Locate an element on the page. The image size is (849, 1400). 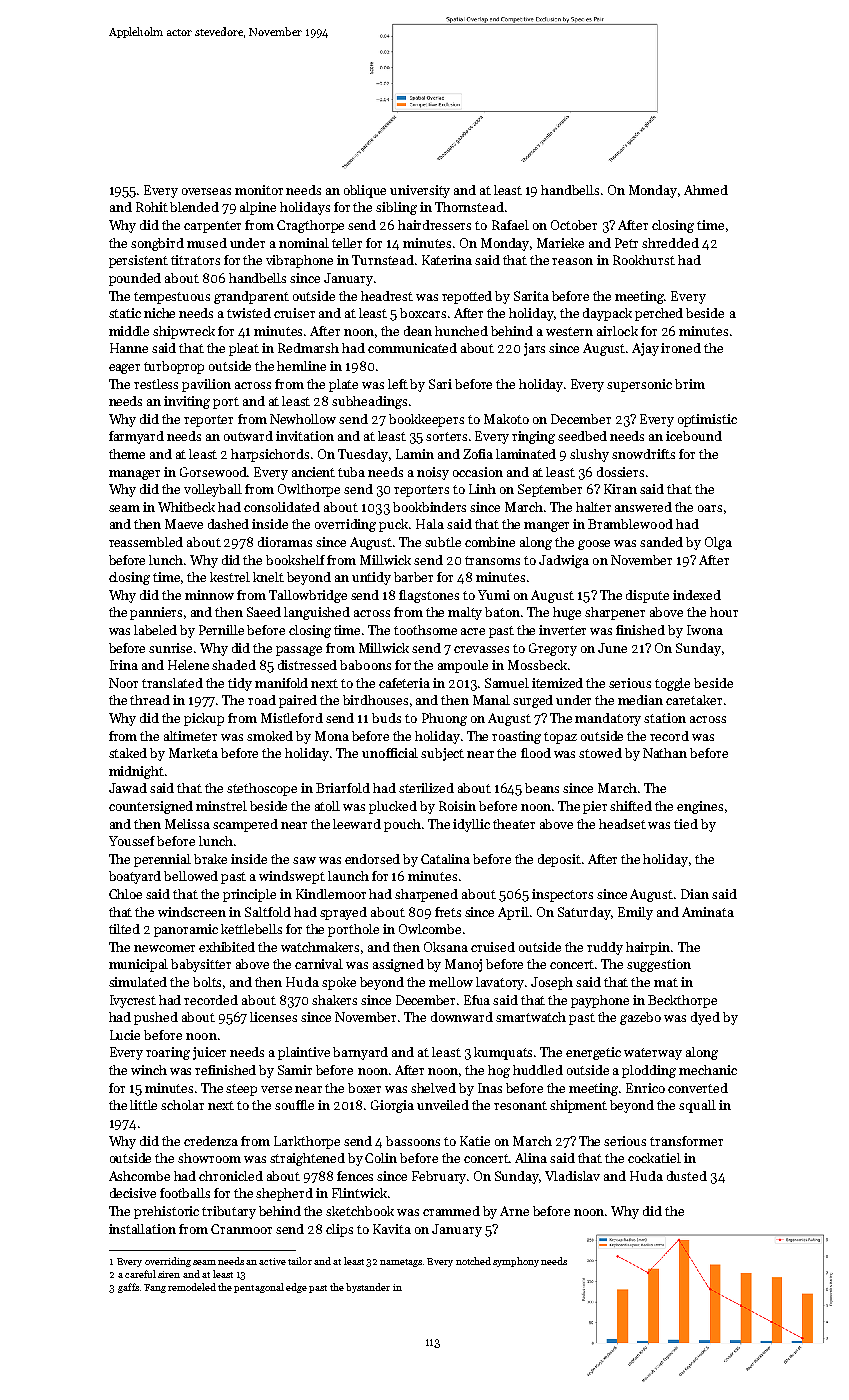
bystander is located at coordinates (368, 1288).
